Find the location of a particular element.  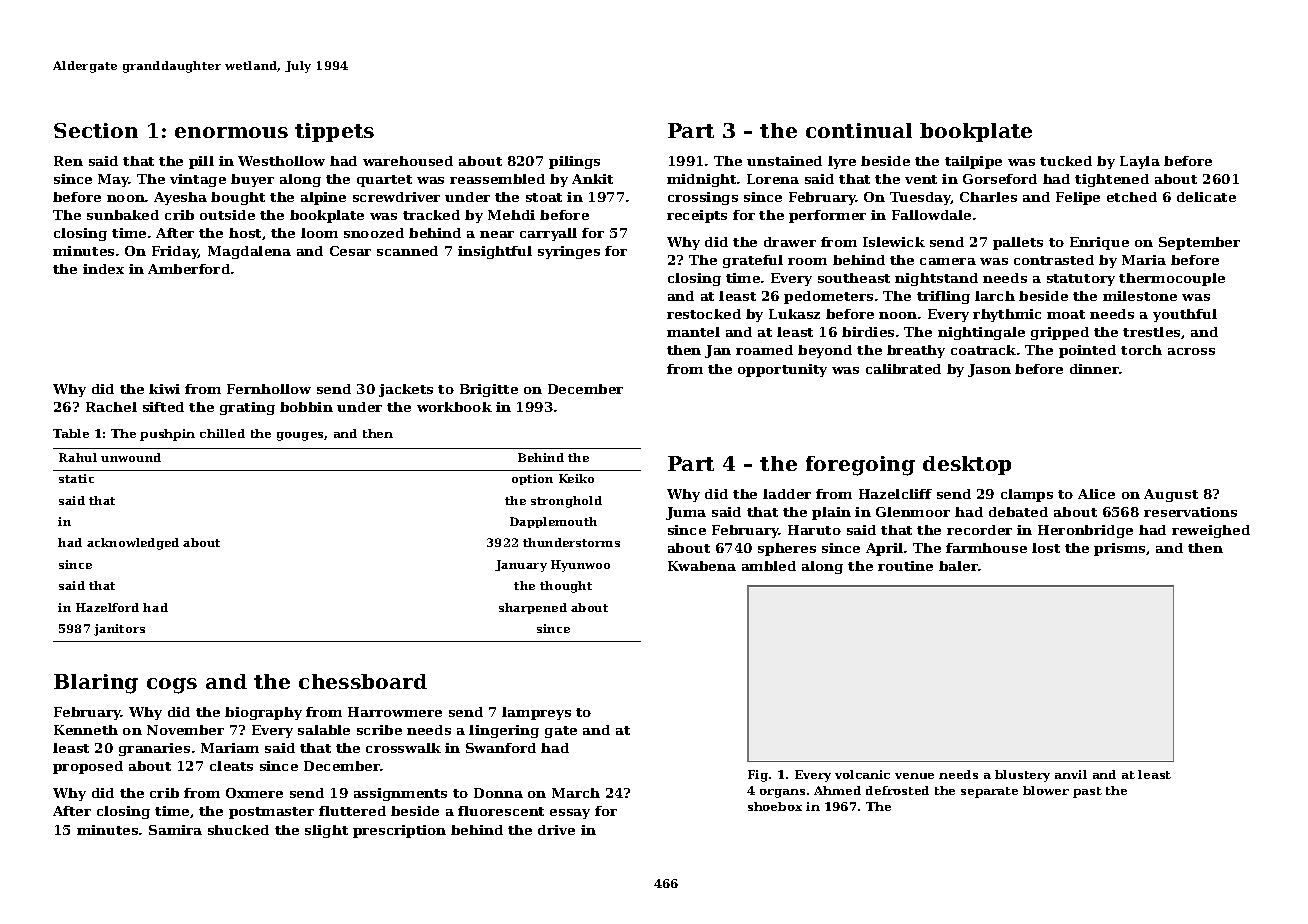

static is located at coordinates (76, 478).
